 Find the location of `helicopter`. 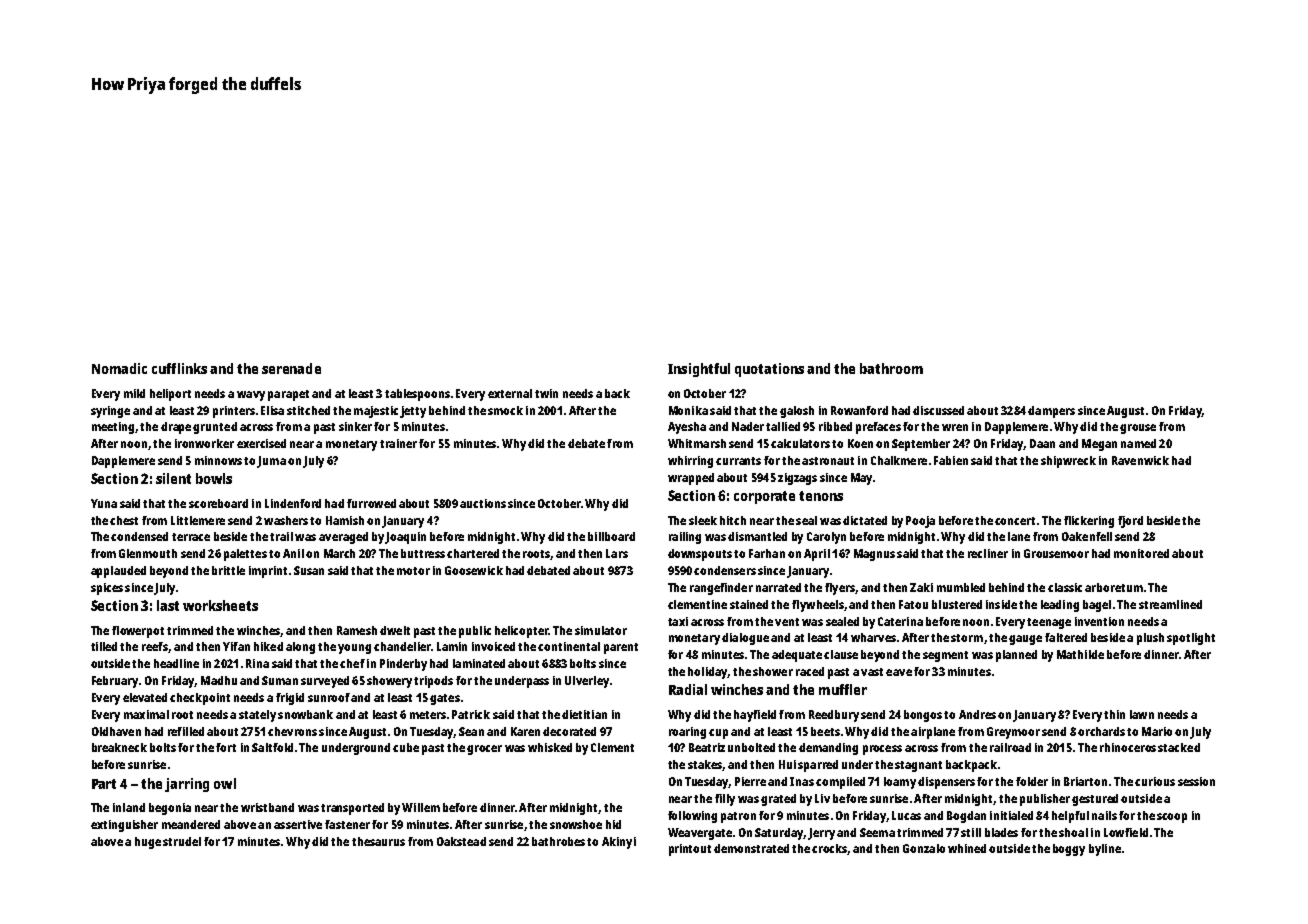

helicopter is located at coordinates (521, 632).
